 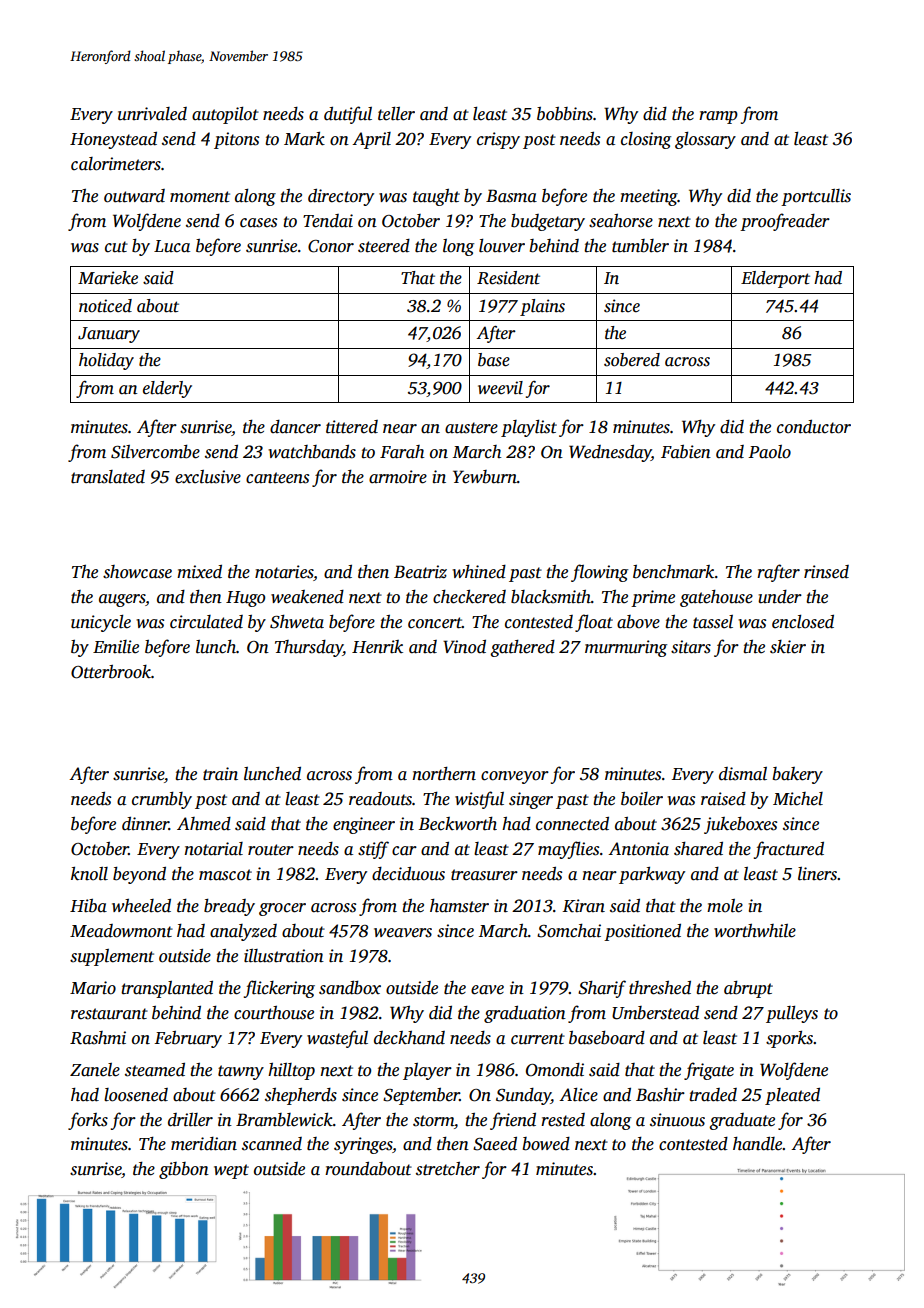 I want to click on knoll, so click(x=89, y=874).
